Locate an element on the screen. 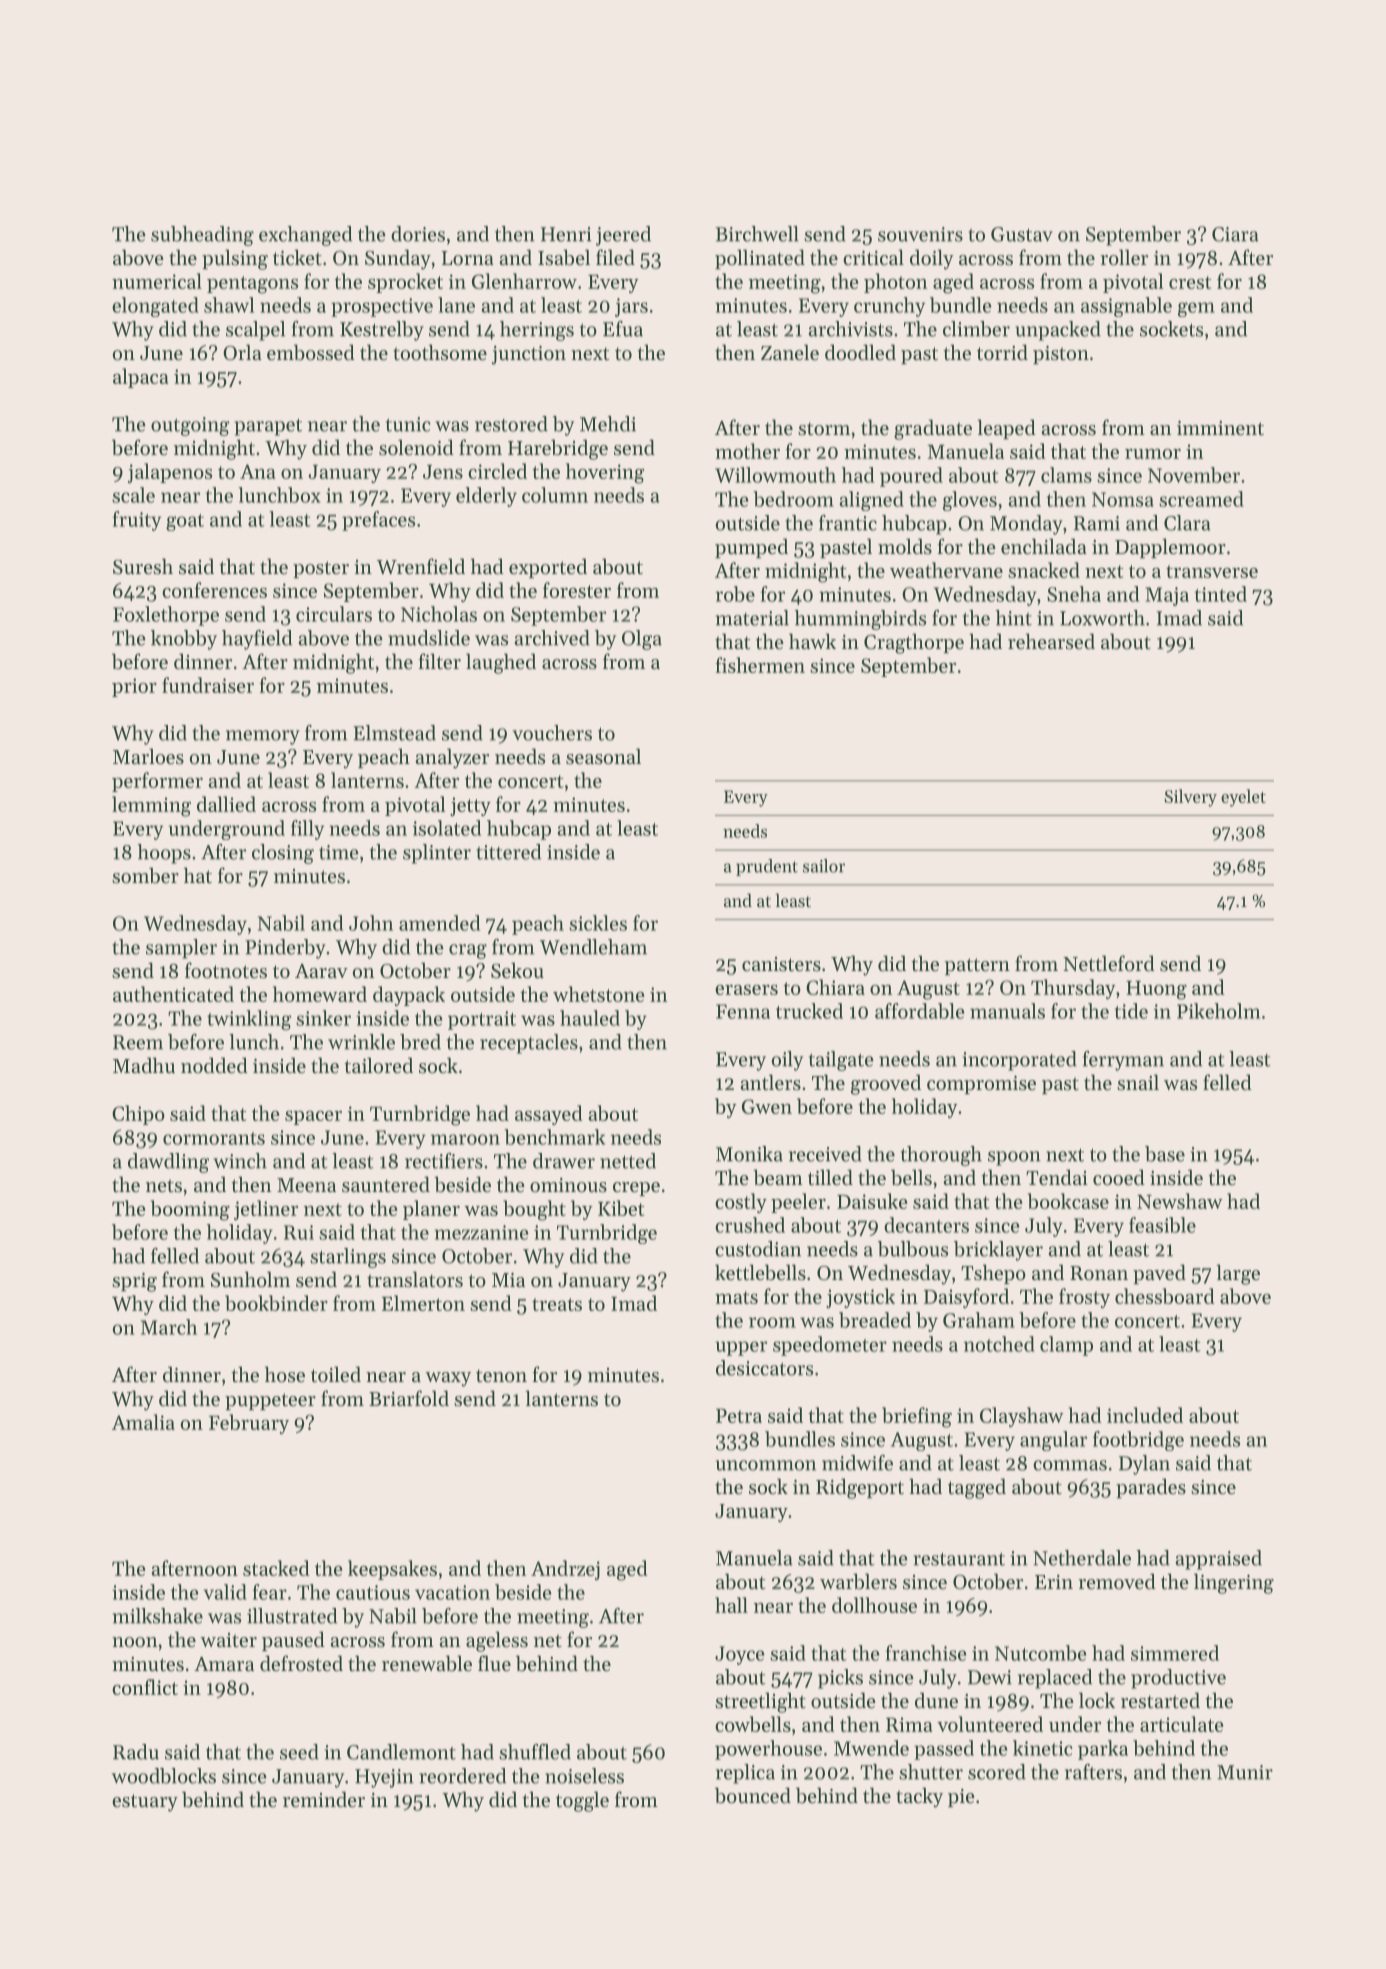 Image resolution: width=1386 pixels, height=1969 pixels. estuary is located at coordinates (145, 1803).
